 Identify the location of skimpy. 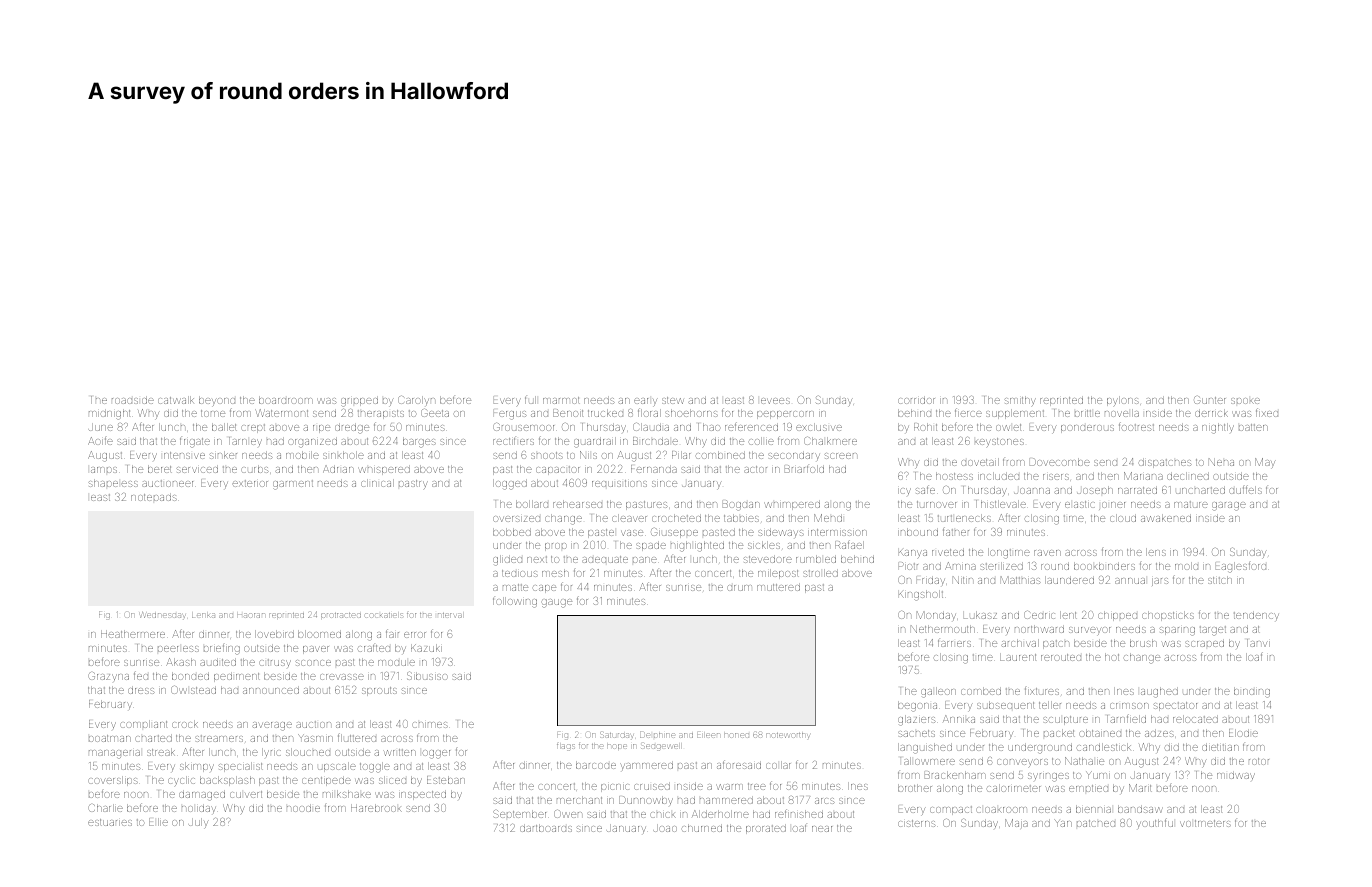
(197, 767).
